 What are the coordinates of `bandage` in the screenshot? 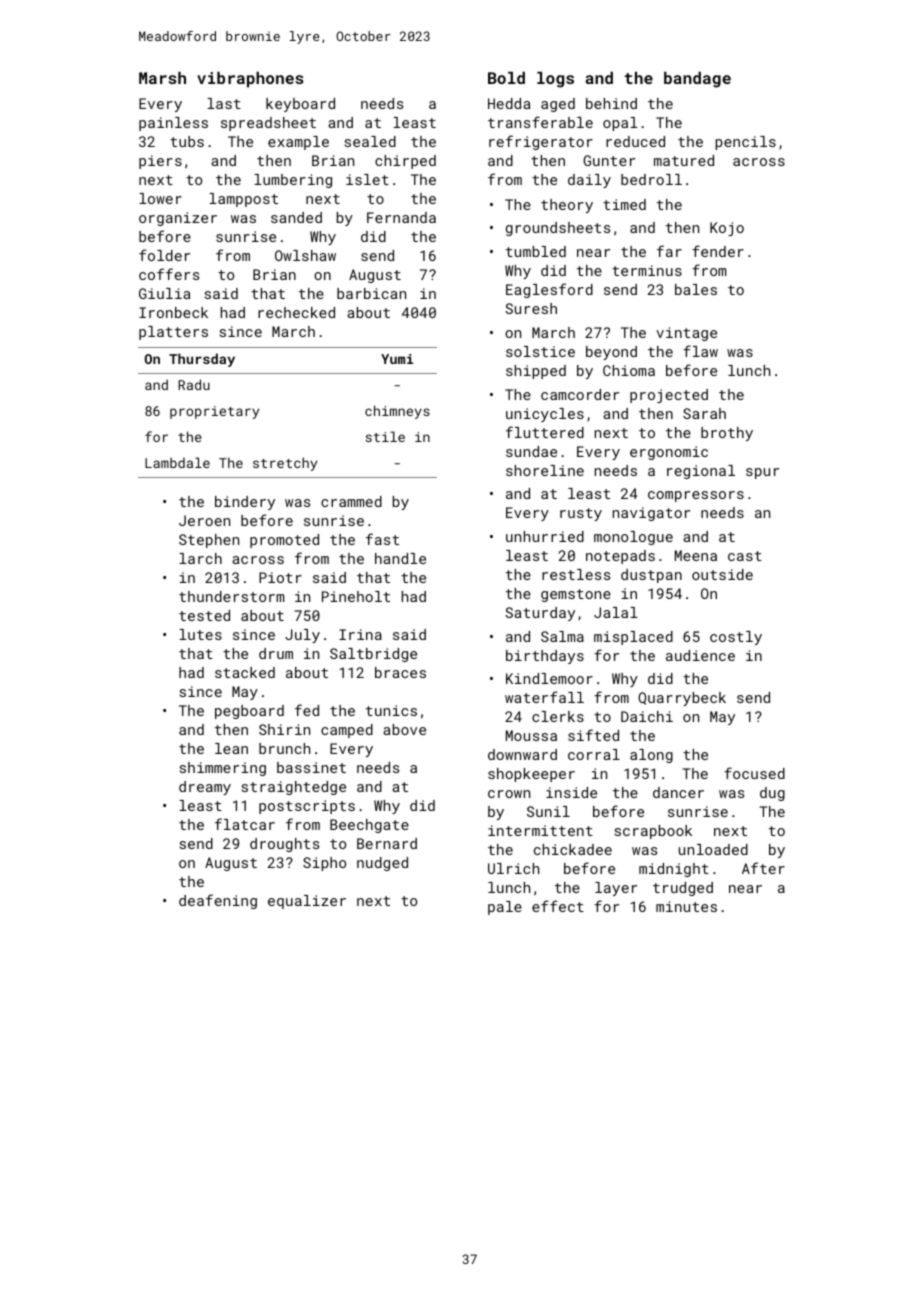 It's located at (697, 80).
